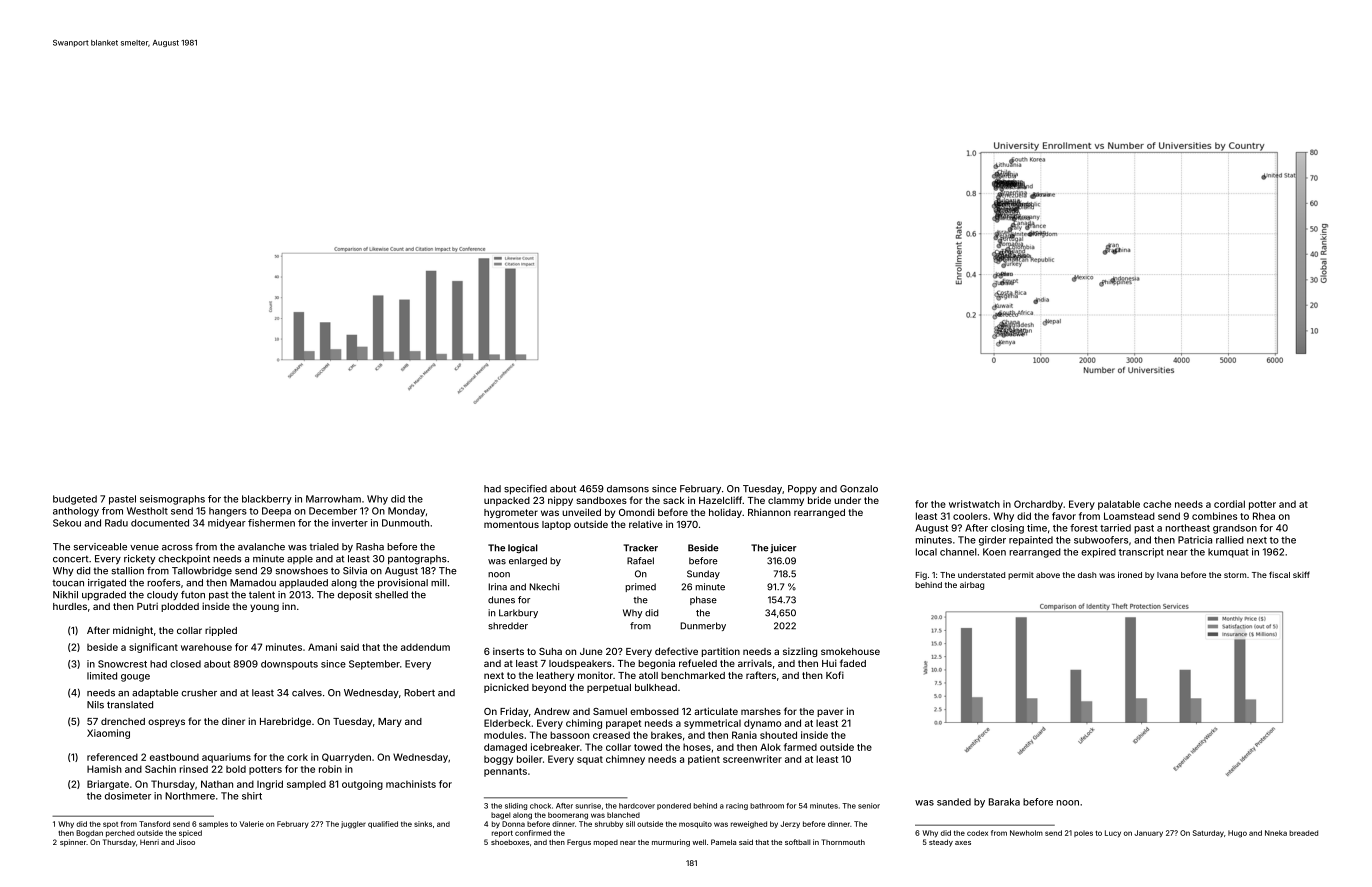 The width and height of the image is (1372, 887). I want to click on perpetual, so click(609, 688).
